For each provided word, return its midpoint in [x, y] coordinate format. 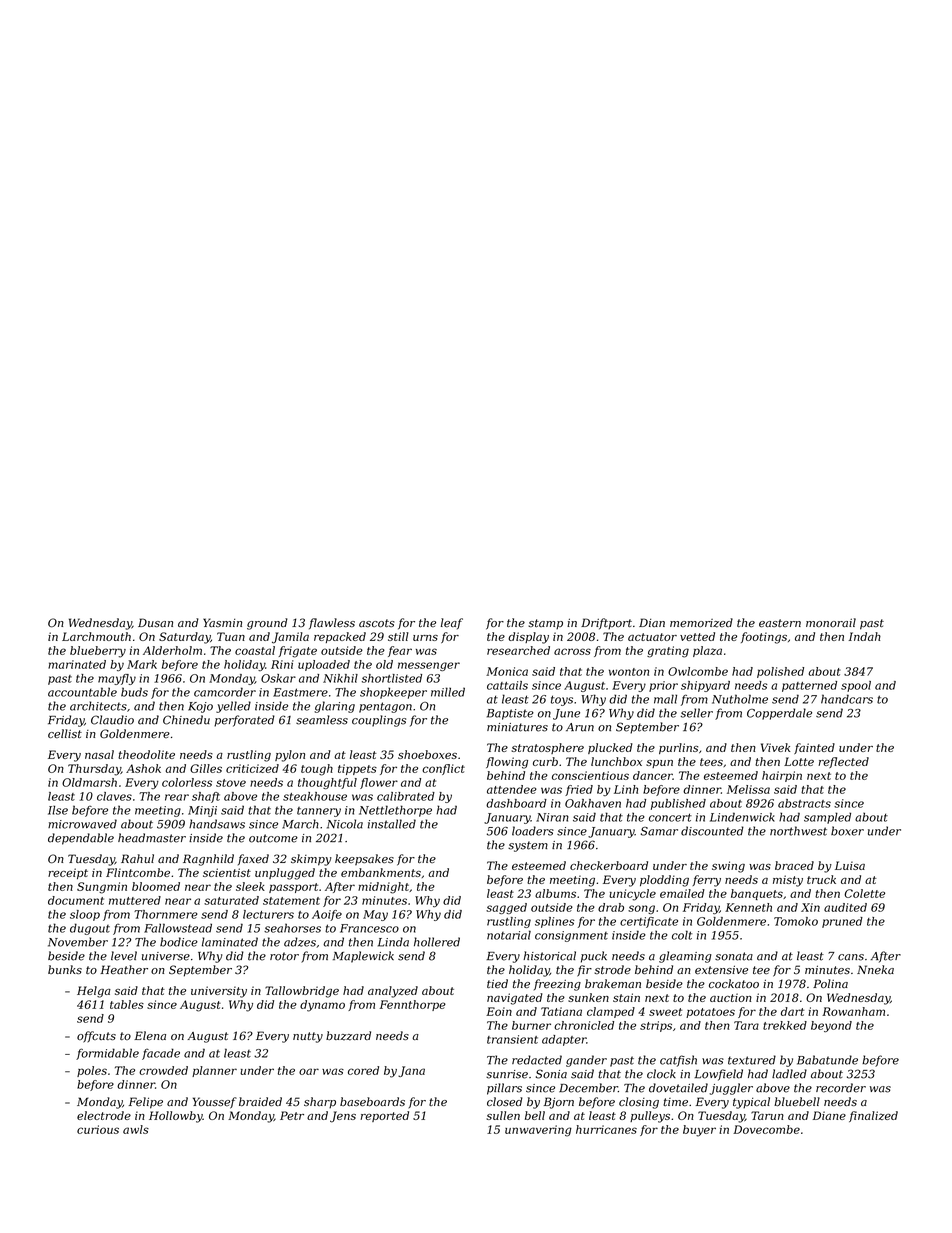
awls [136, 1129]
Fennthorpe [413, 1005]
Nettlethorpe [395, 811]
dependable [81, 839]
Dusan [155, 622]
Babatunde [827, 1060]
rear [177, 797]
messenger [429, 666]
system [528, 846]
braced [794, 865]
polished [780, 672]
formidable [107, 1054]
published [678, 804]
